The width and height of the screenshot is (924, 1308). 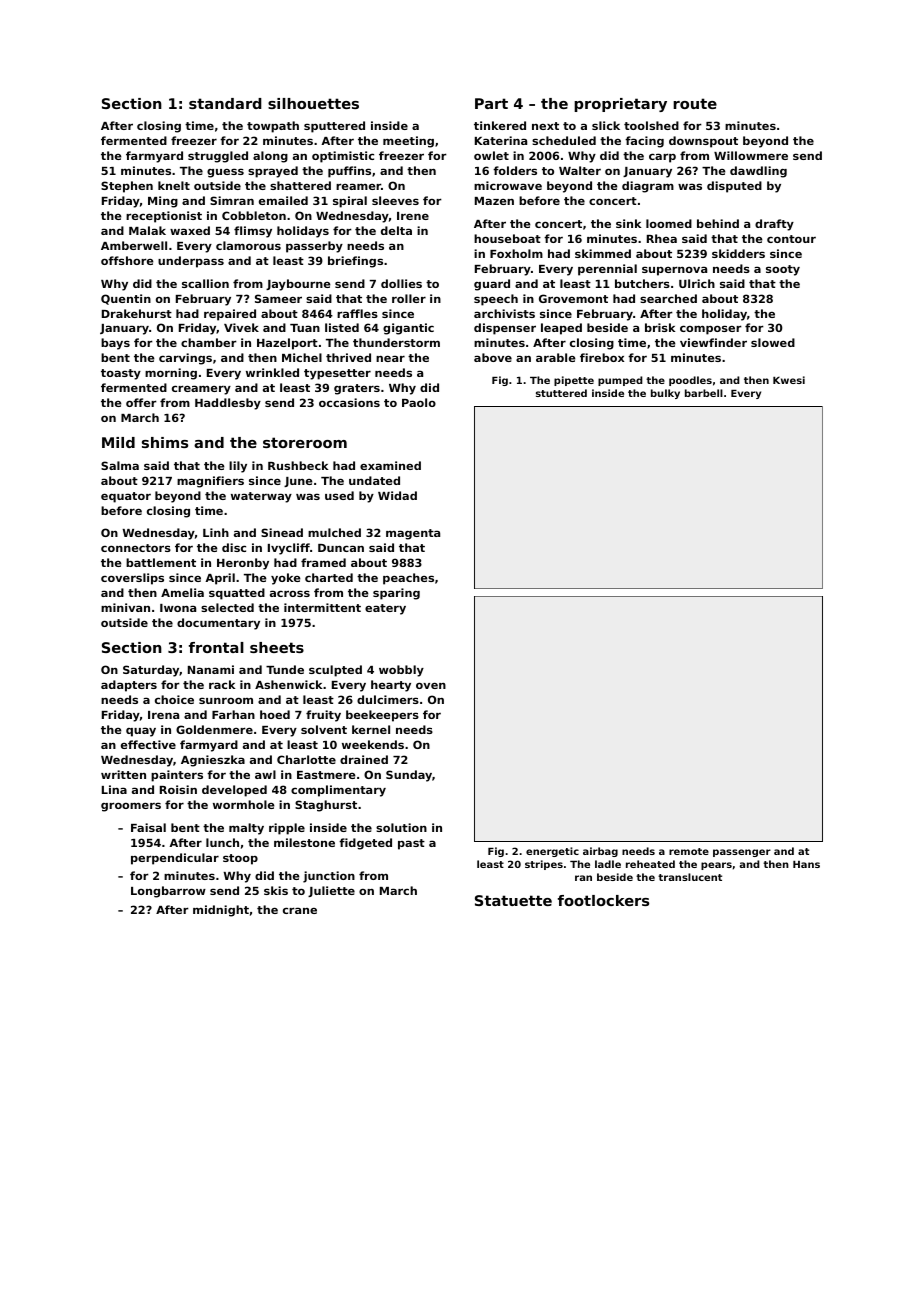 I want to click on April, so click(x=220, y=579).
